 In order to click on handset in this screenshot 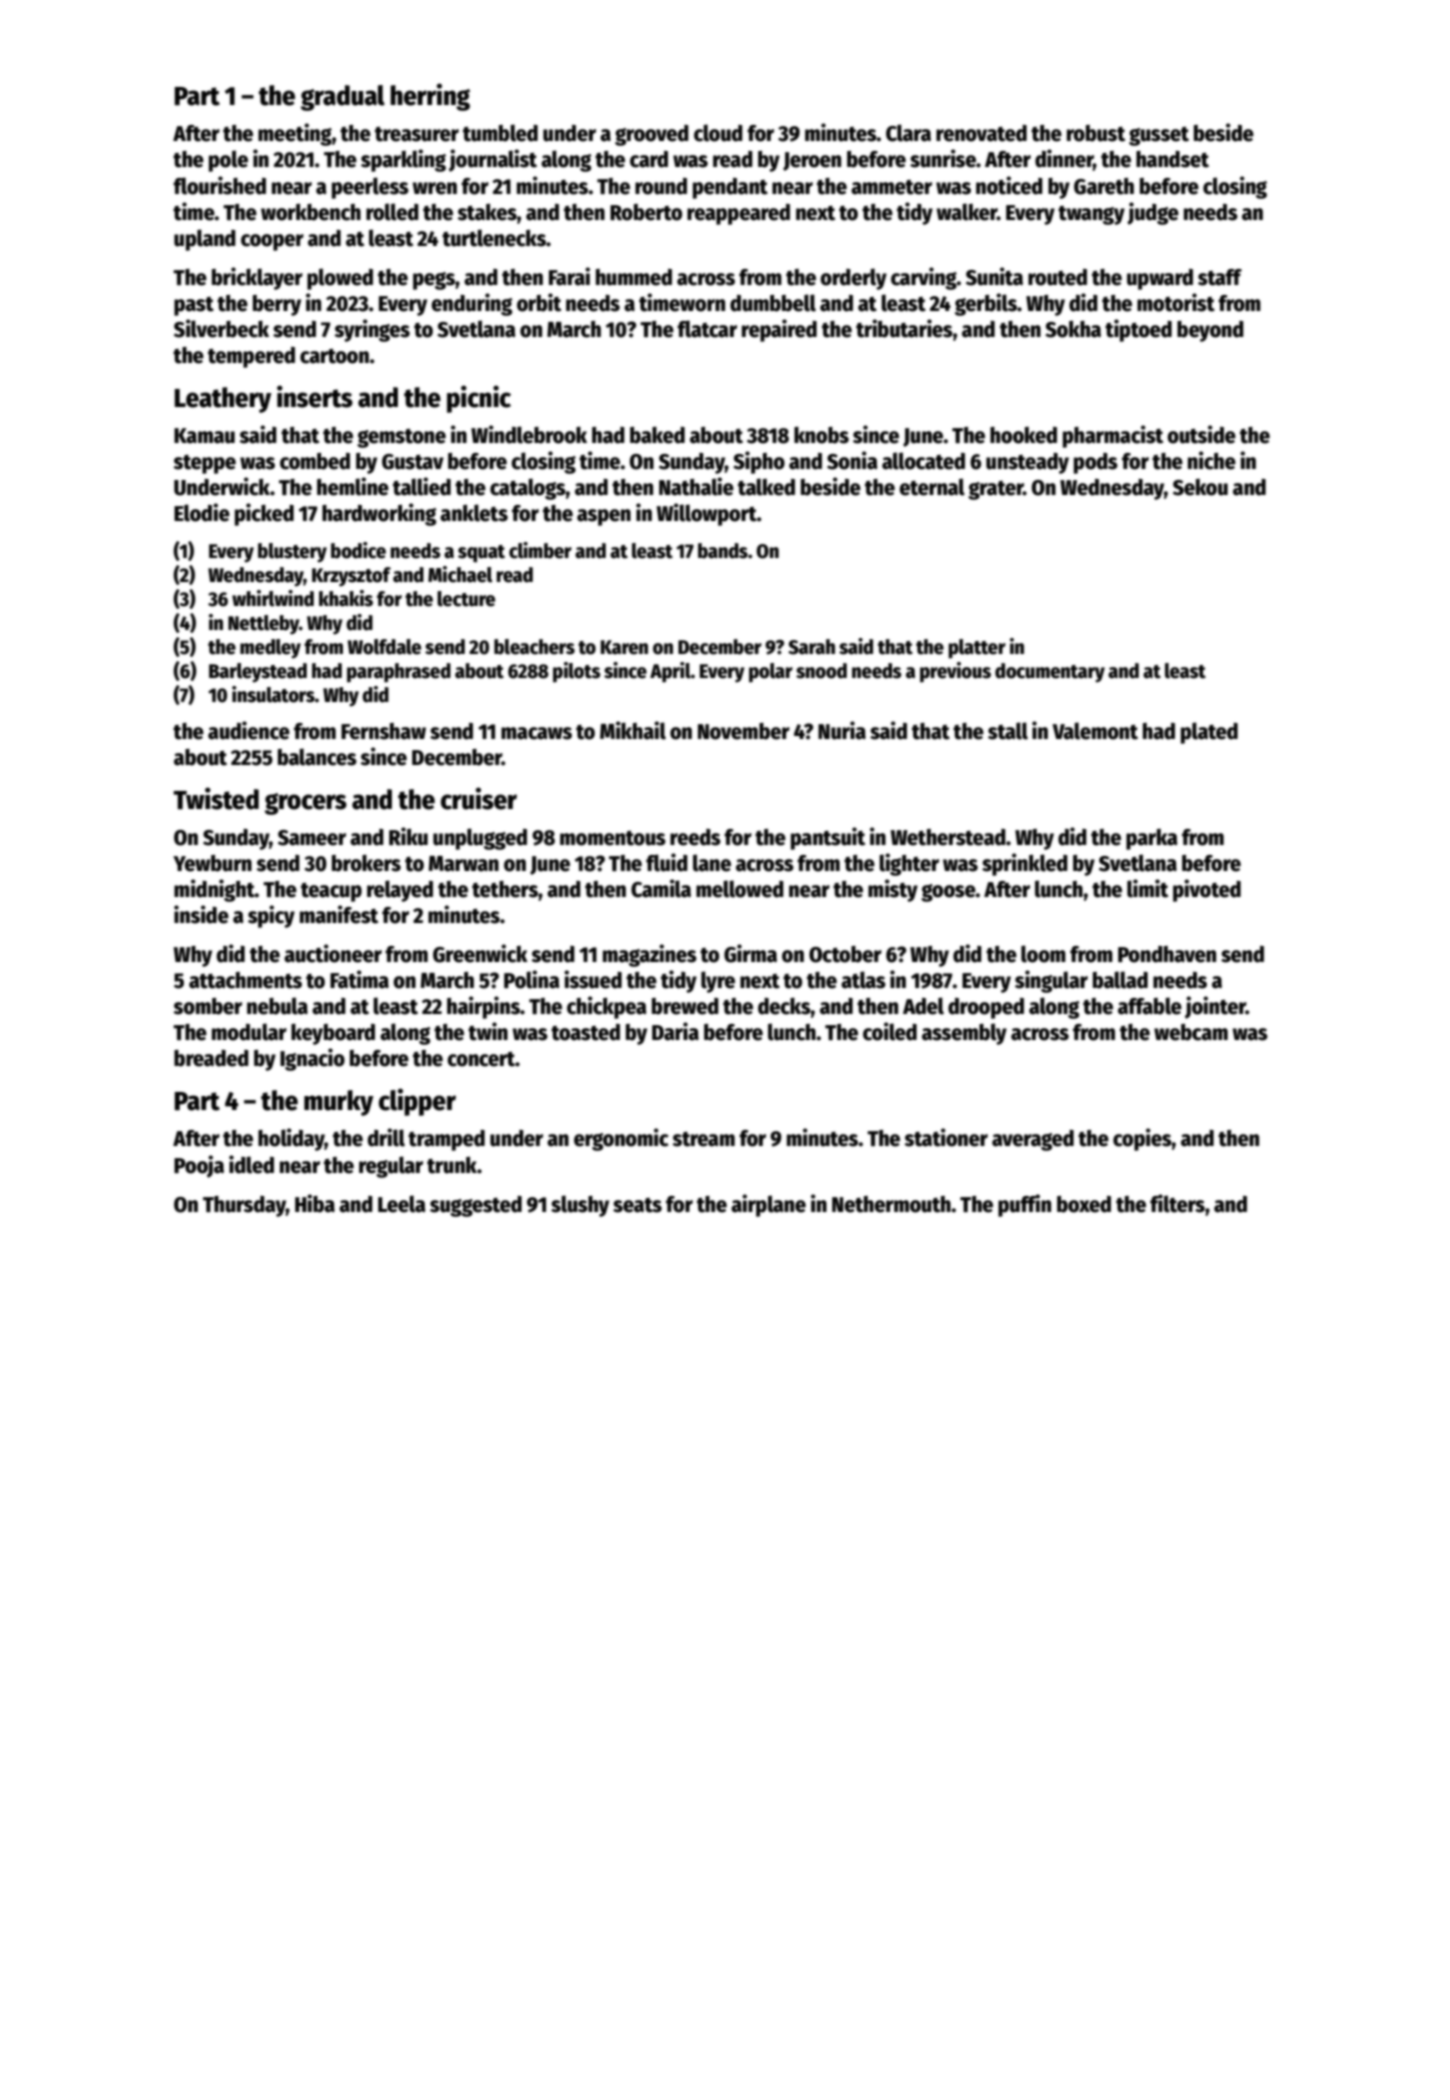, I will do `click(1172, 159)`.
